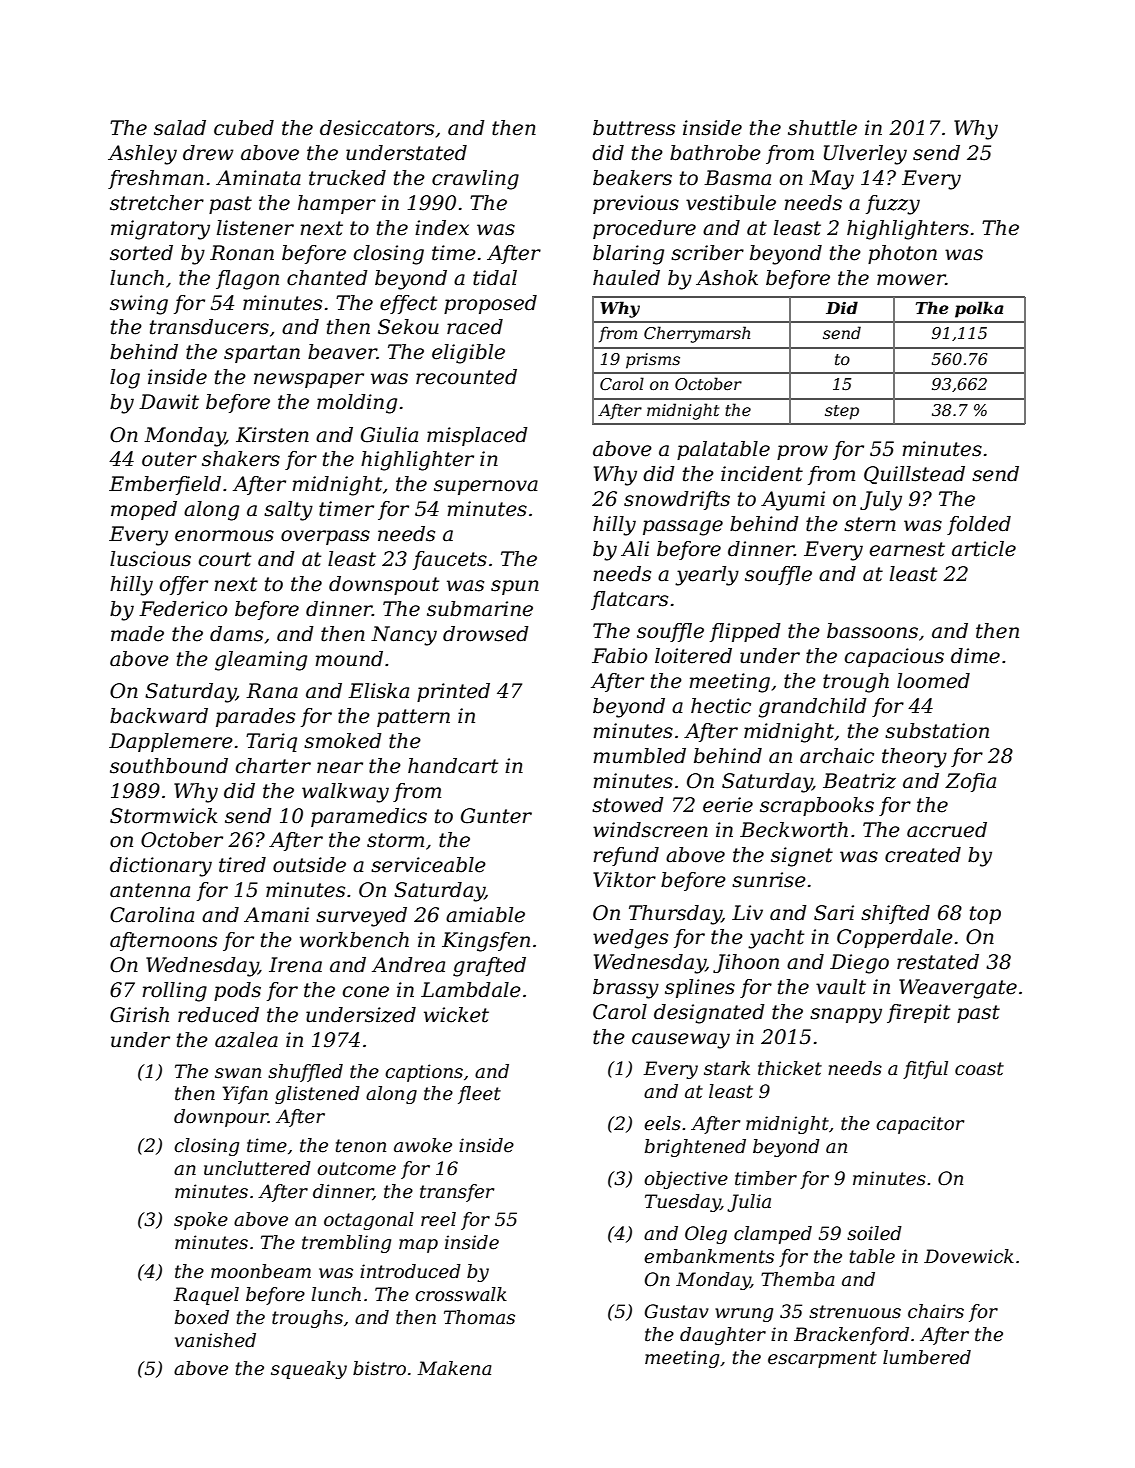 This screenshot has height=1468, width=1135. Describe the element at coordinates (872, 631) in the screenshot. I see `bassoons` at that location.
